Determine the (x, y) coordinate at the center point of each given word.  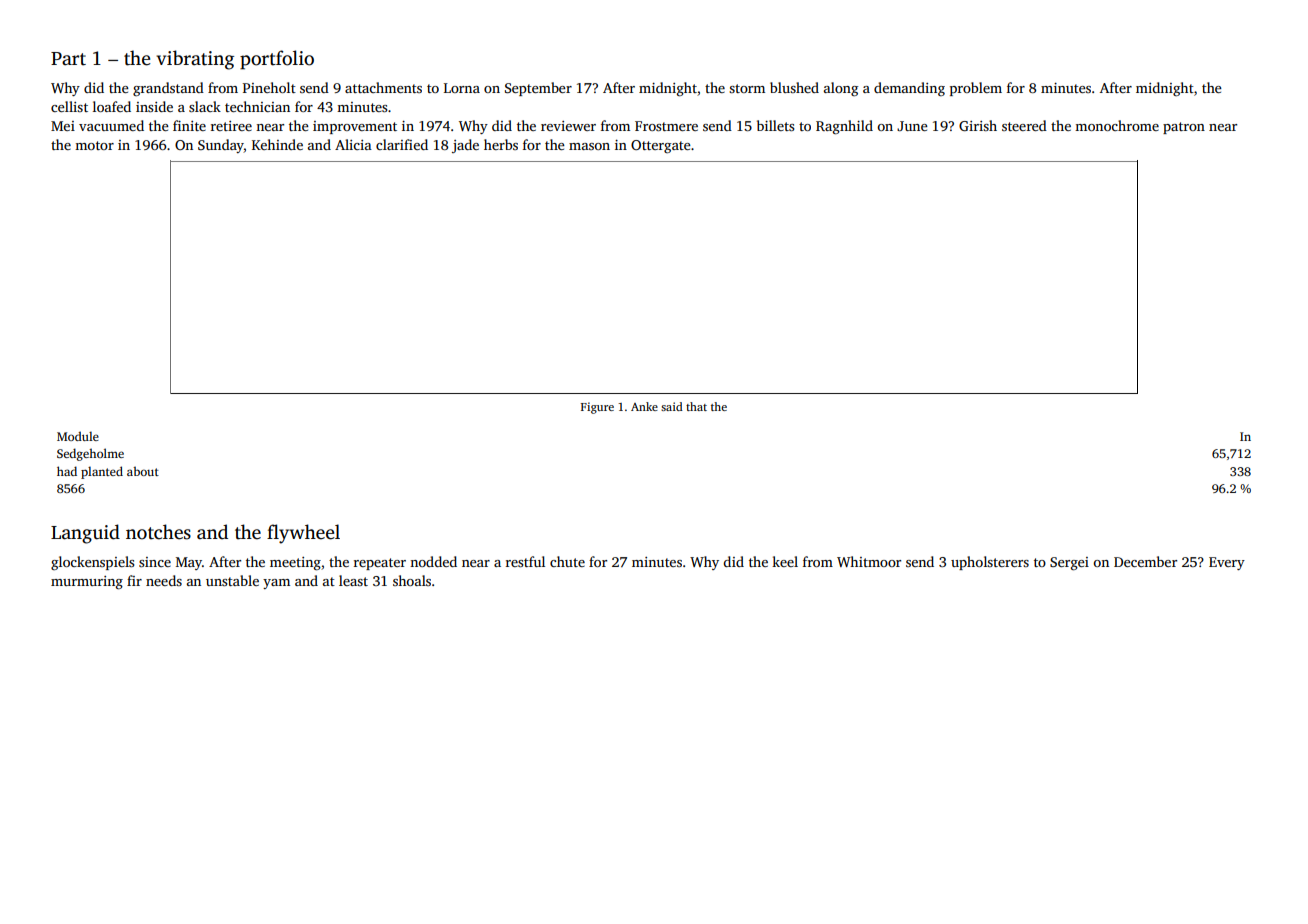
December (1145, 561)
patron (1184, 128)
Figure (597, 408)
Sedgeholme (90, 454)
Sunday (221, 146)
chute (567, 561)
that (696, 406)
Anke (644, 406)
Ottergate (661, 146)
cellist (69, 106)
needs (164, 580)
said (672, 406)
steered (1024, 125)
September (538, 89)
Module (78, 436)
